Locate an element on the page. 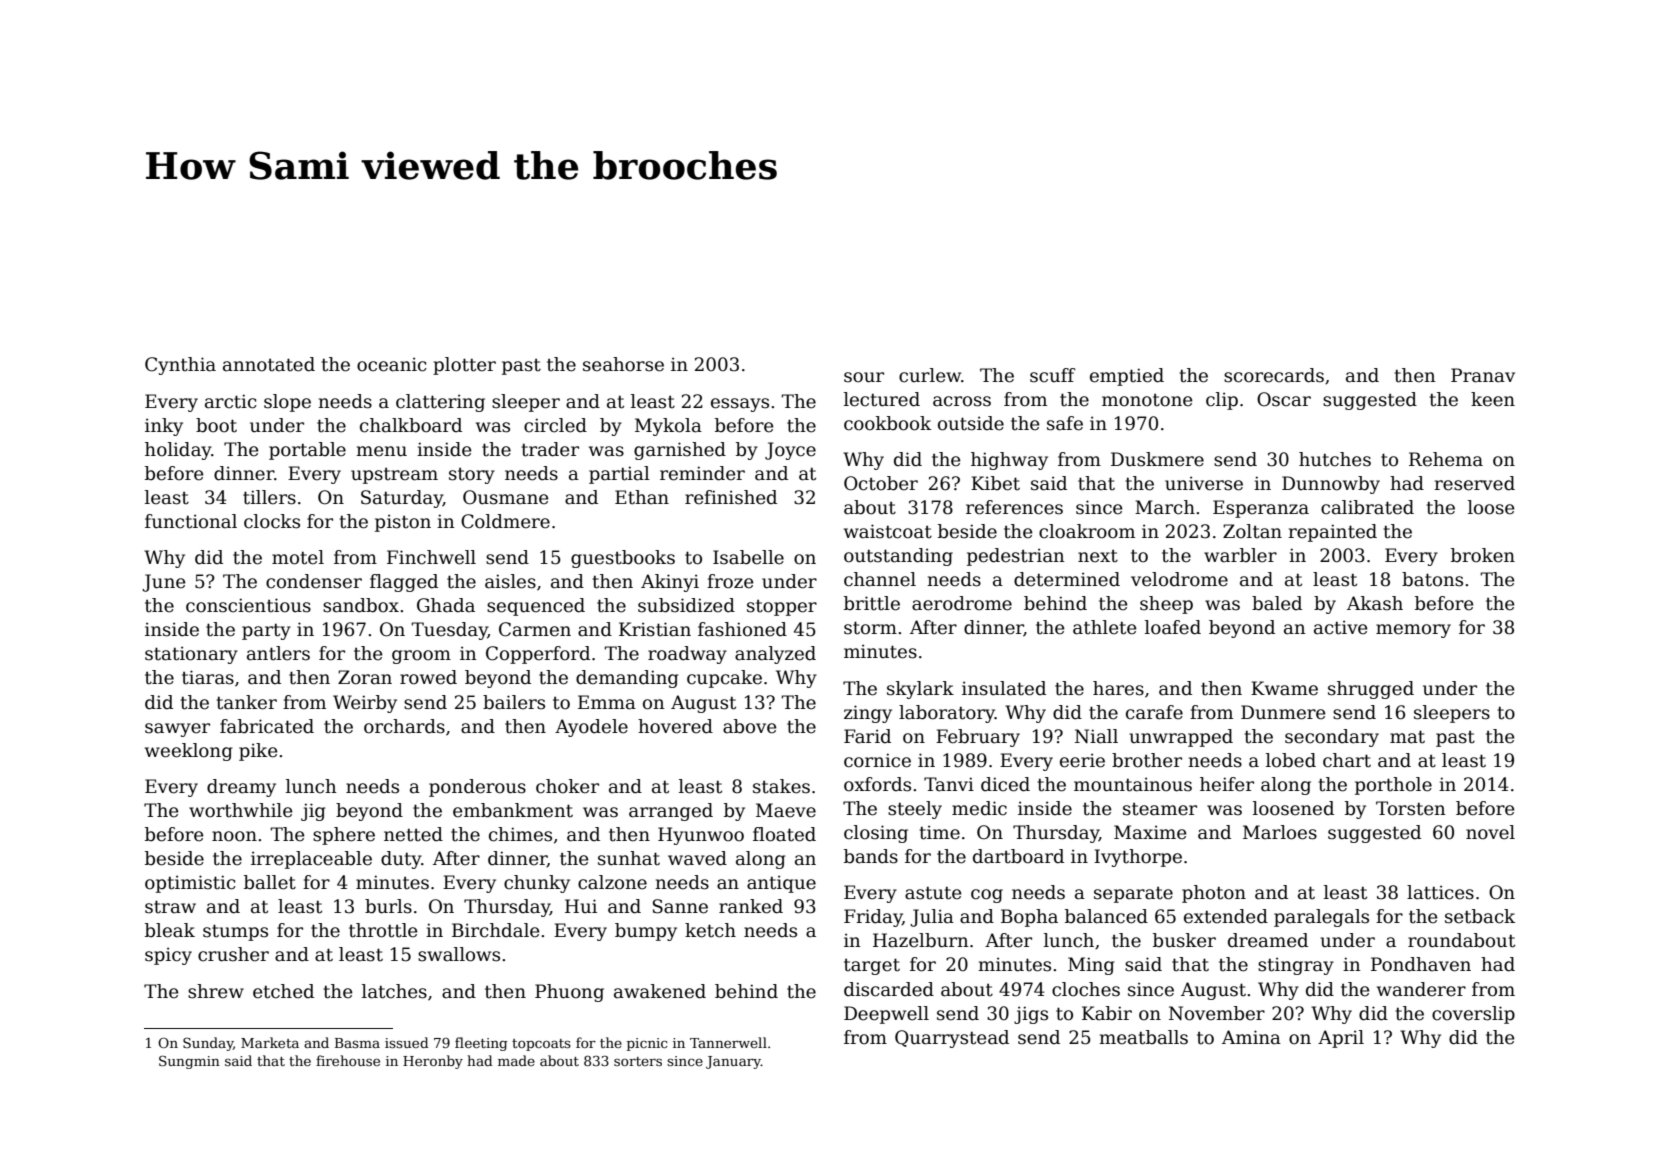 The width and height of the page is (1660, 1174). firehouse is located at coordinates (348, 1060).
